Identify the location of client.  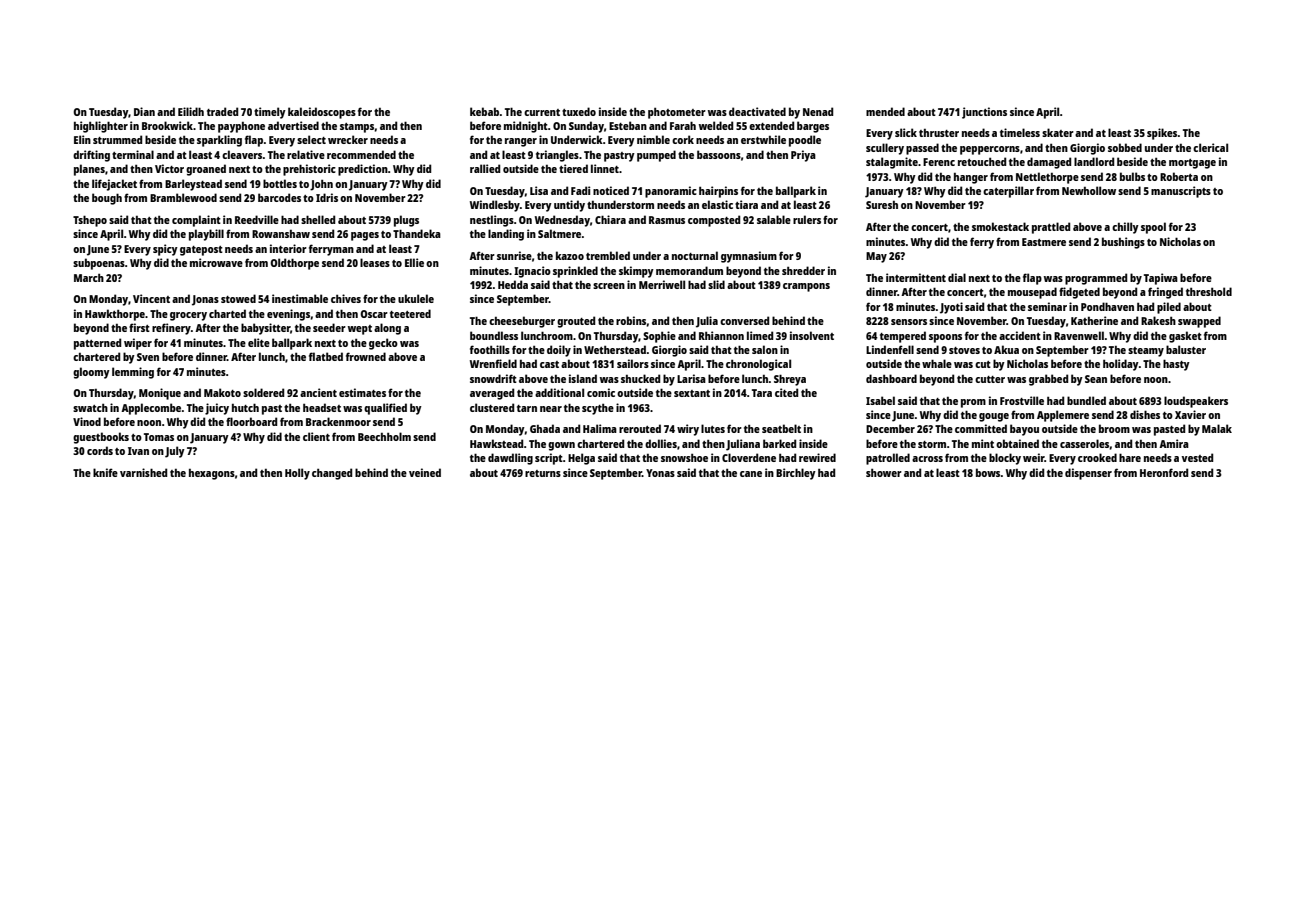
(316, 436).
